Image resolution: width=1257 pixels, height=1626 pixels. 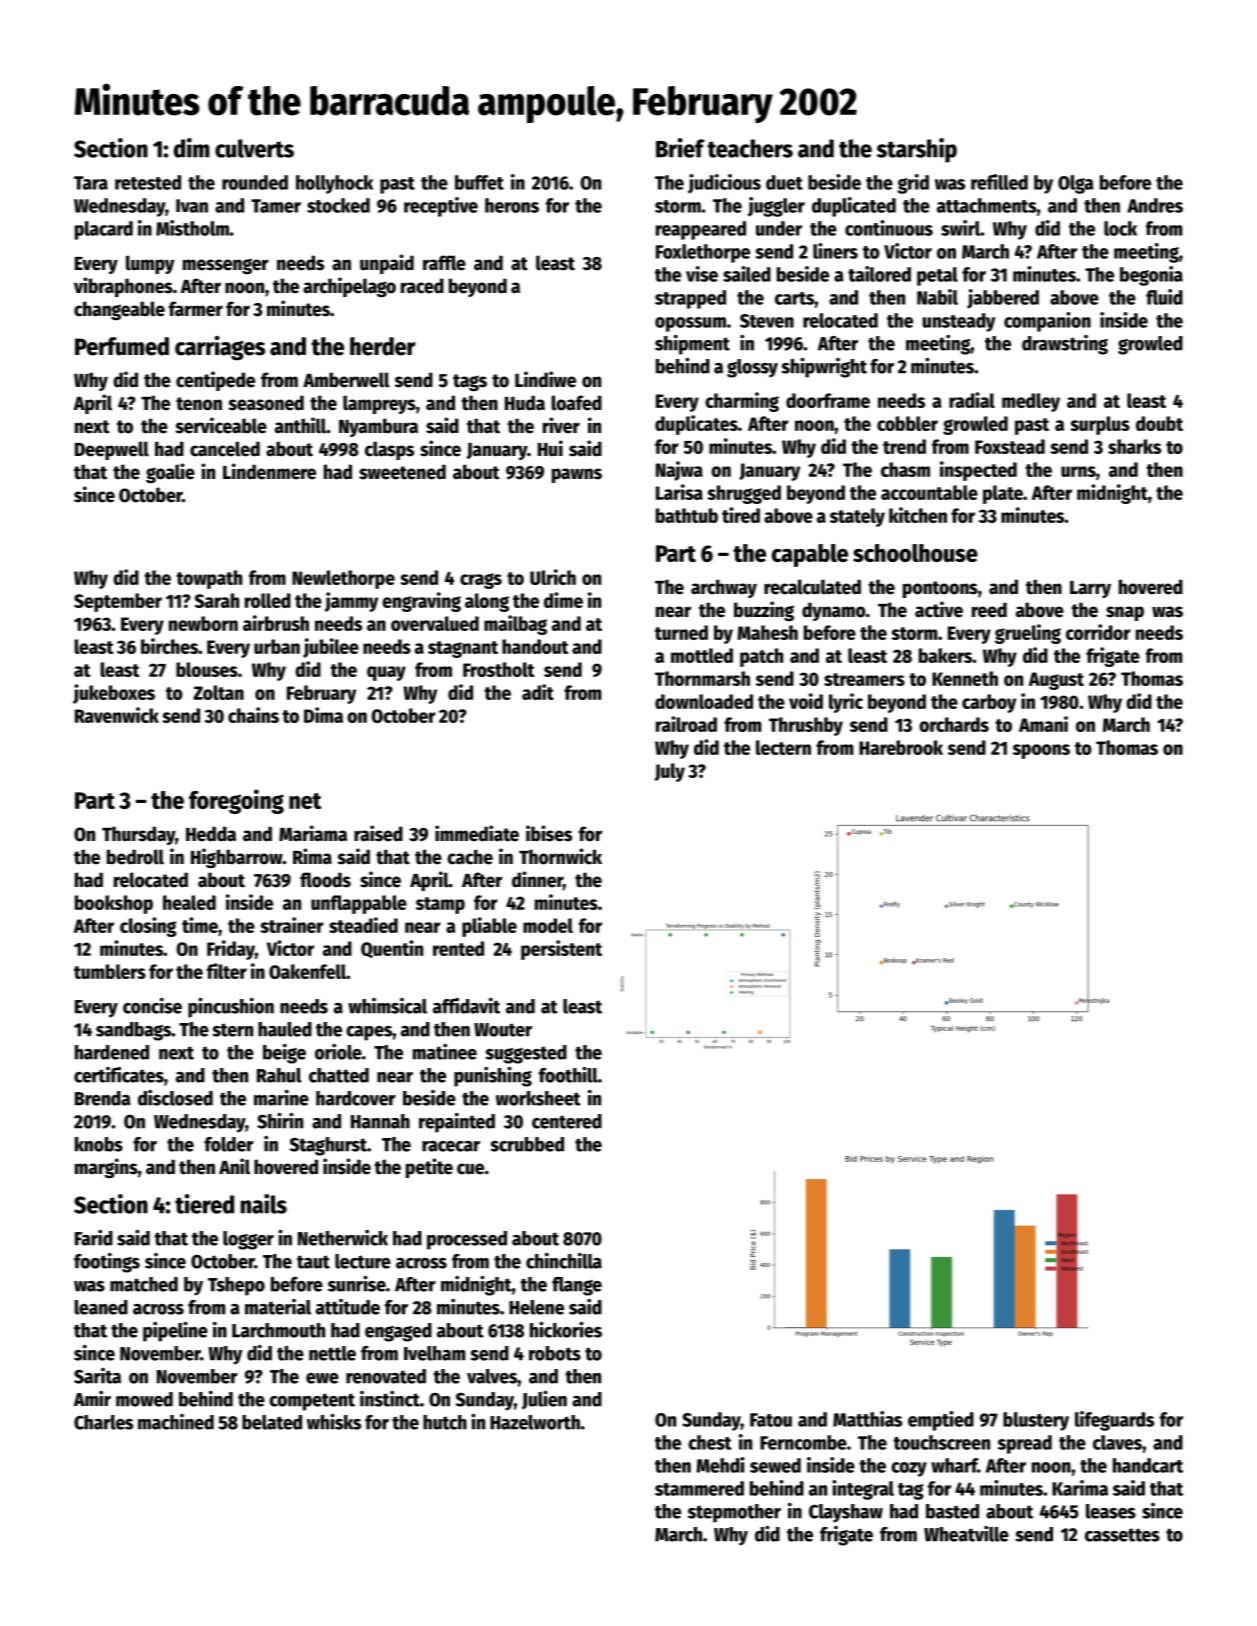 I want to click on Brief, so click(x=680, y=148).
